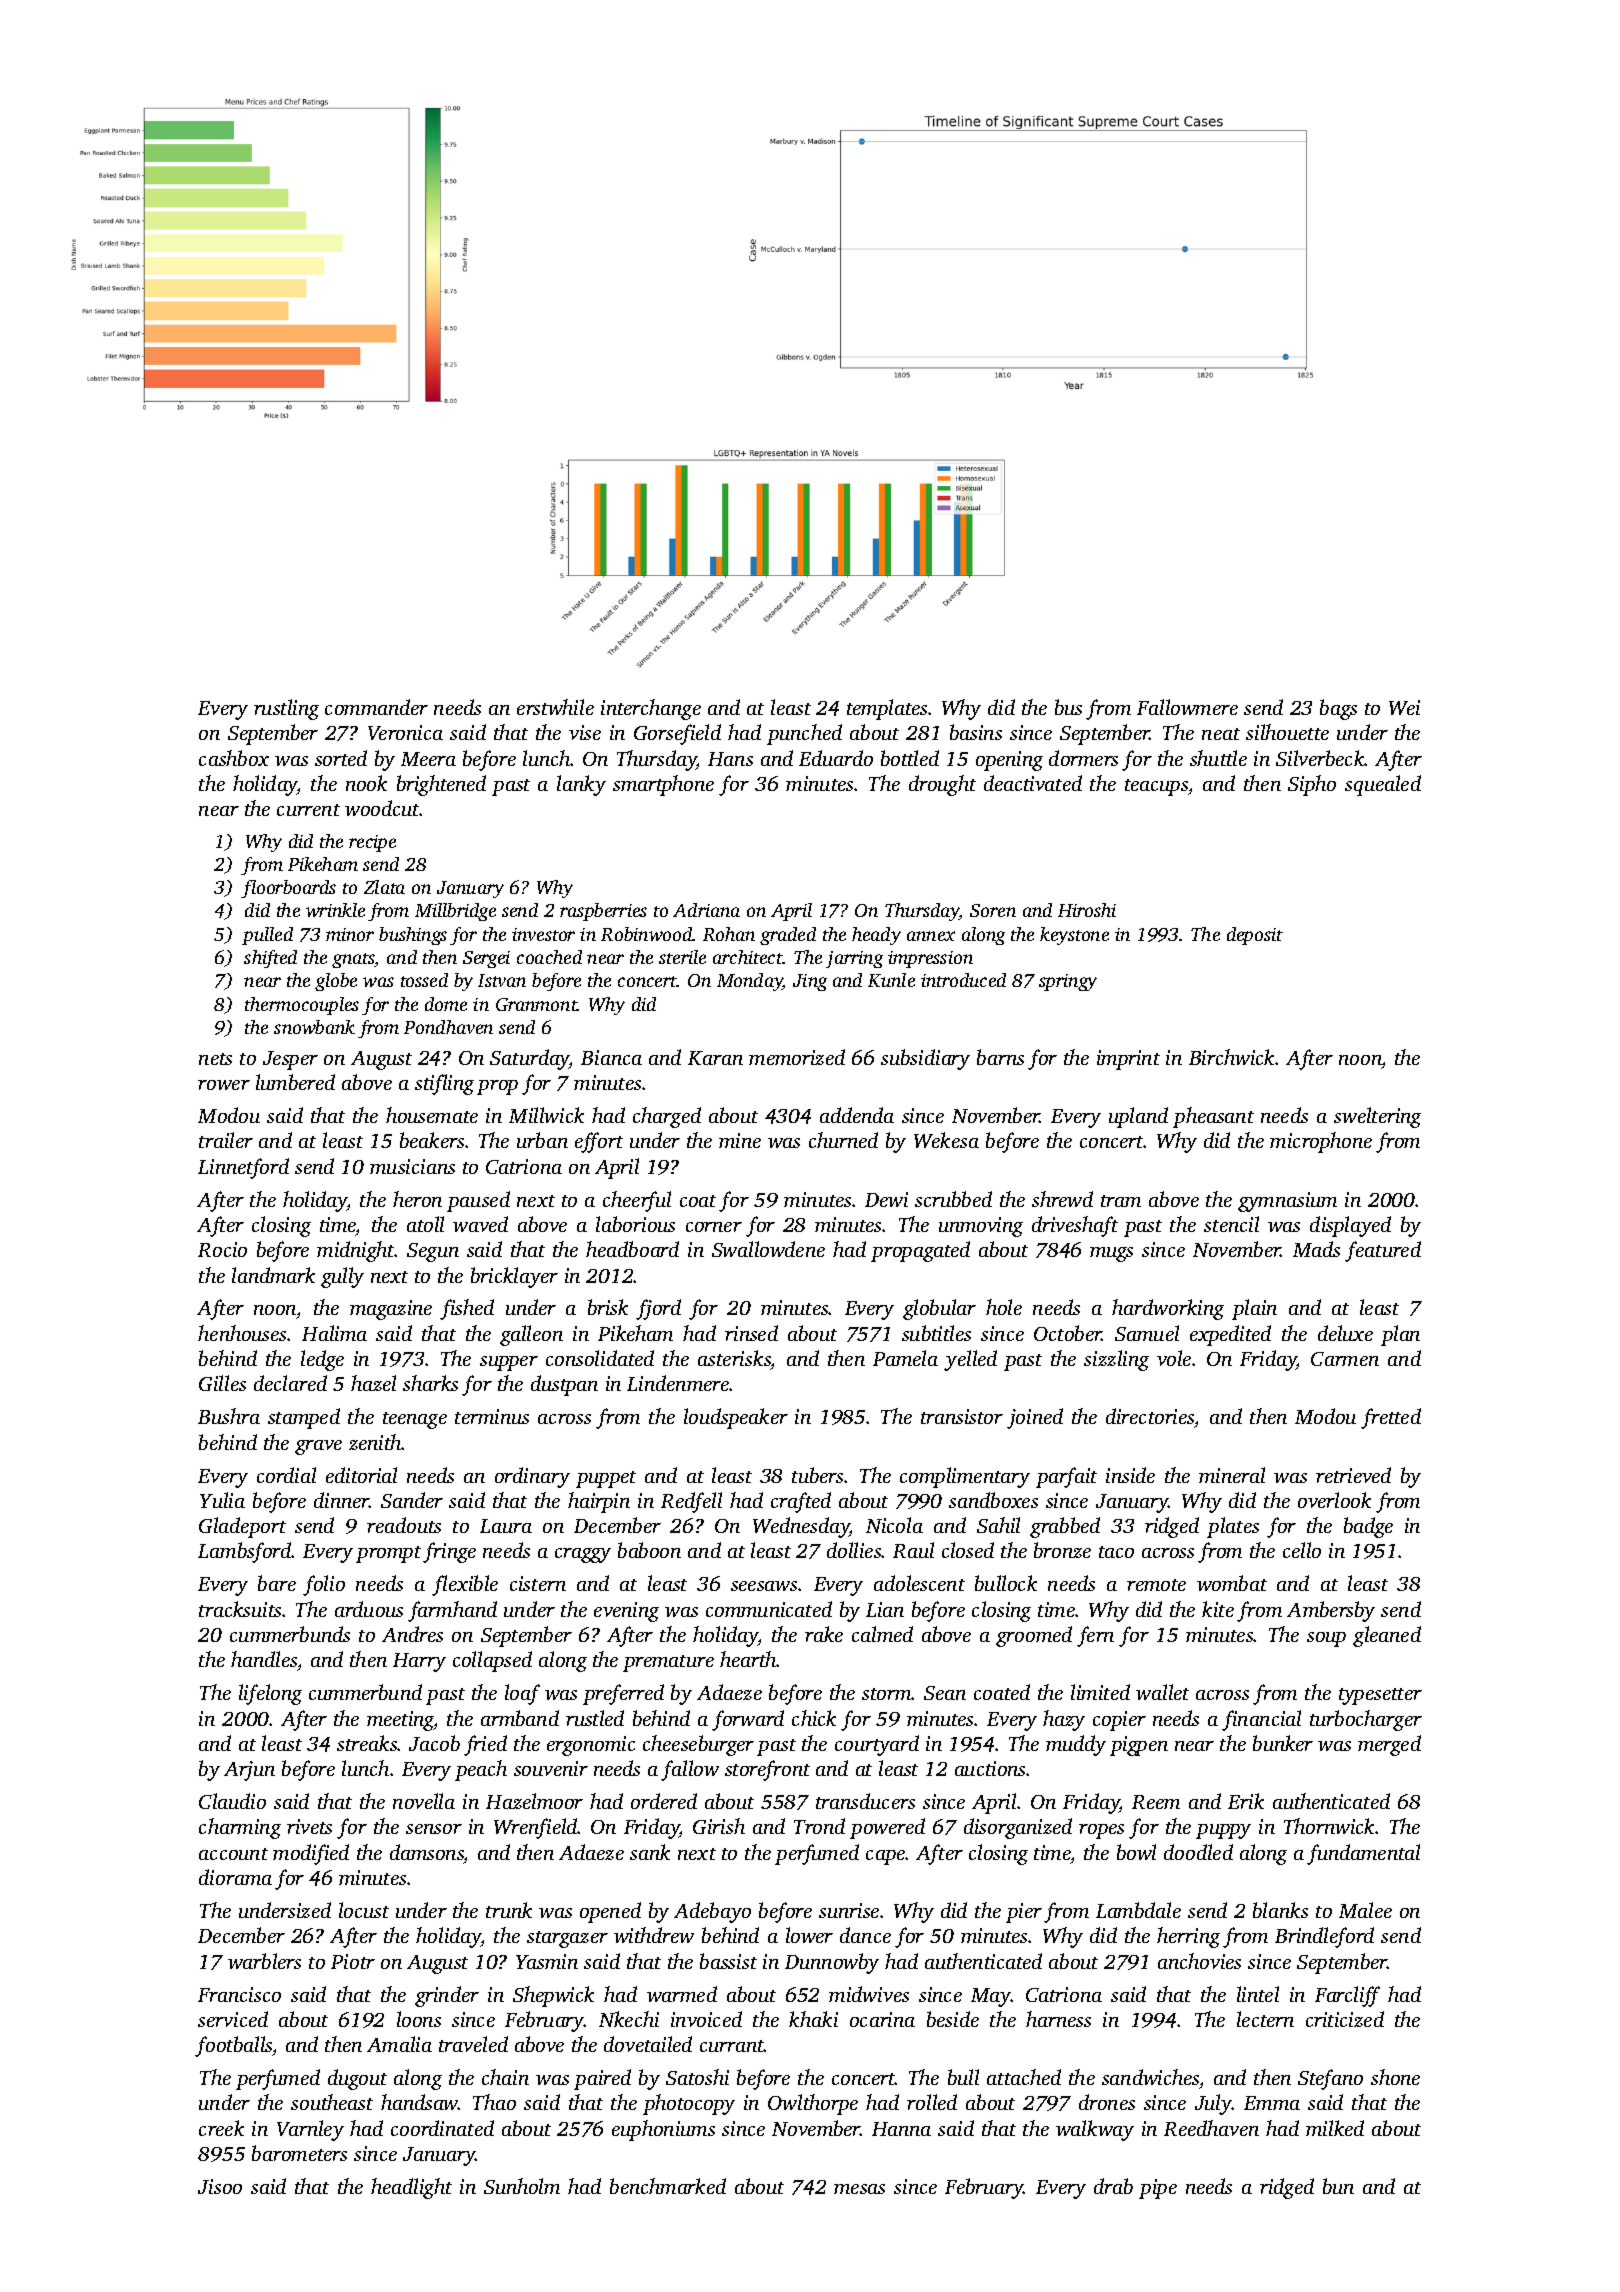  Describe the element at coordinates (1221, 734) in the screenshot. I see `neat` at that location.
